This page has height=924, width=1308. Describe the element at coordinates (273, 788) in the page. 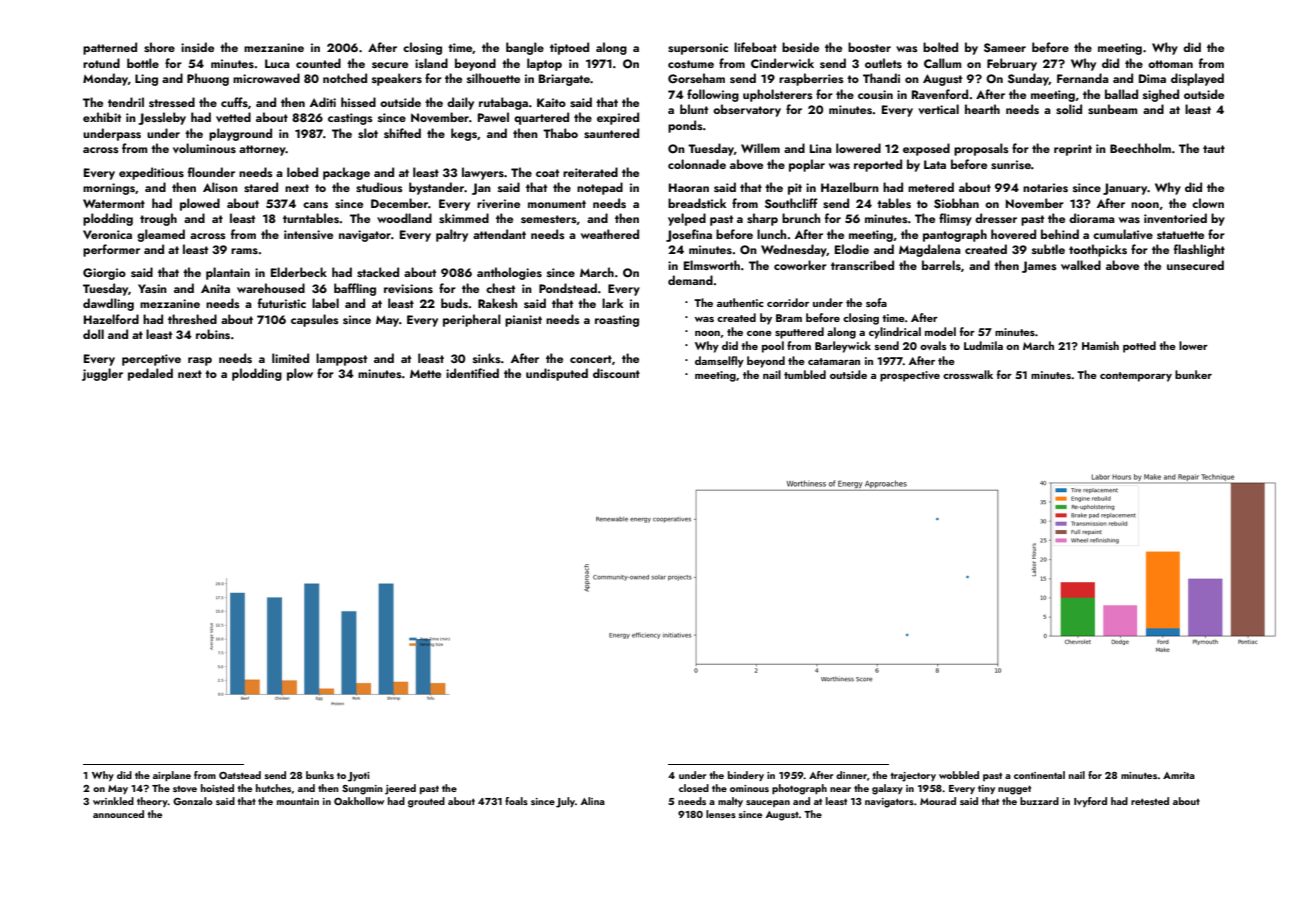

I see `hutches` at that location.
